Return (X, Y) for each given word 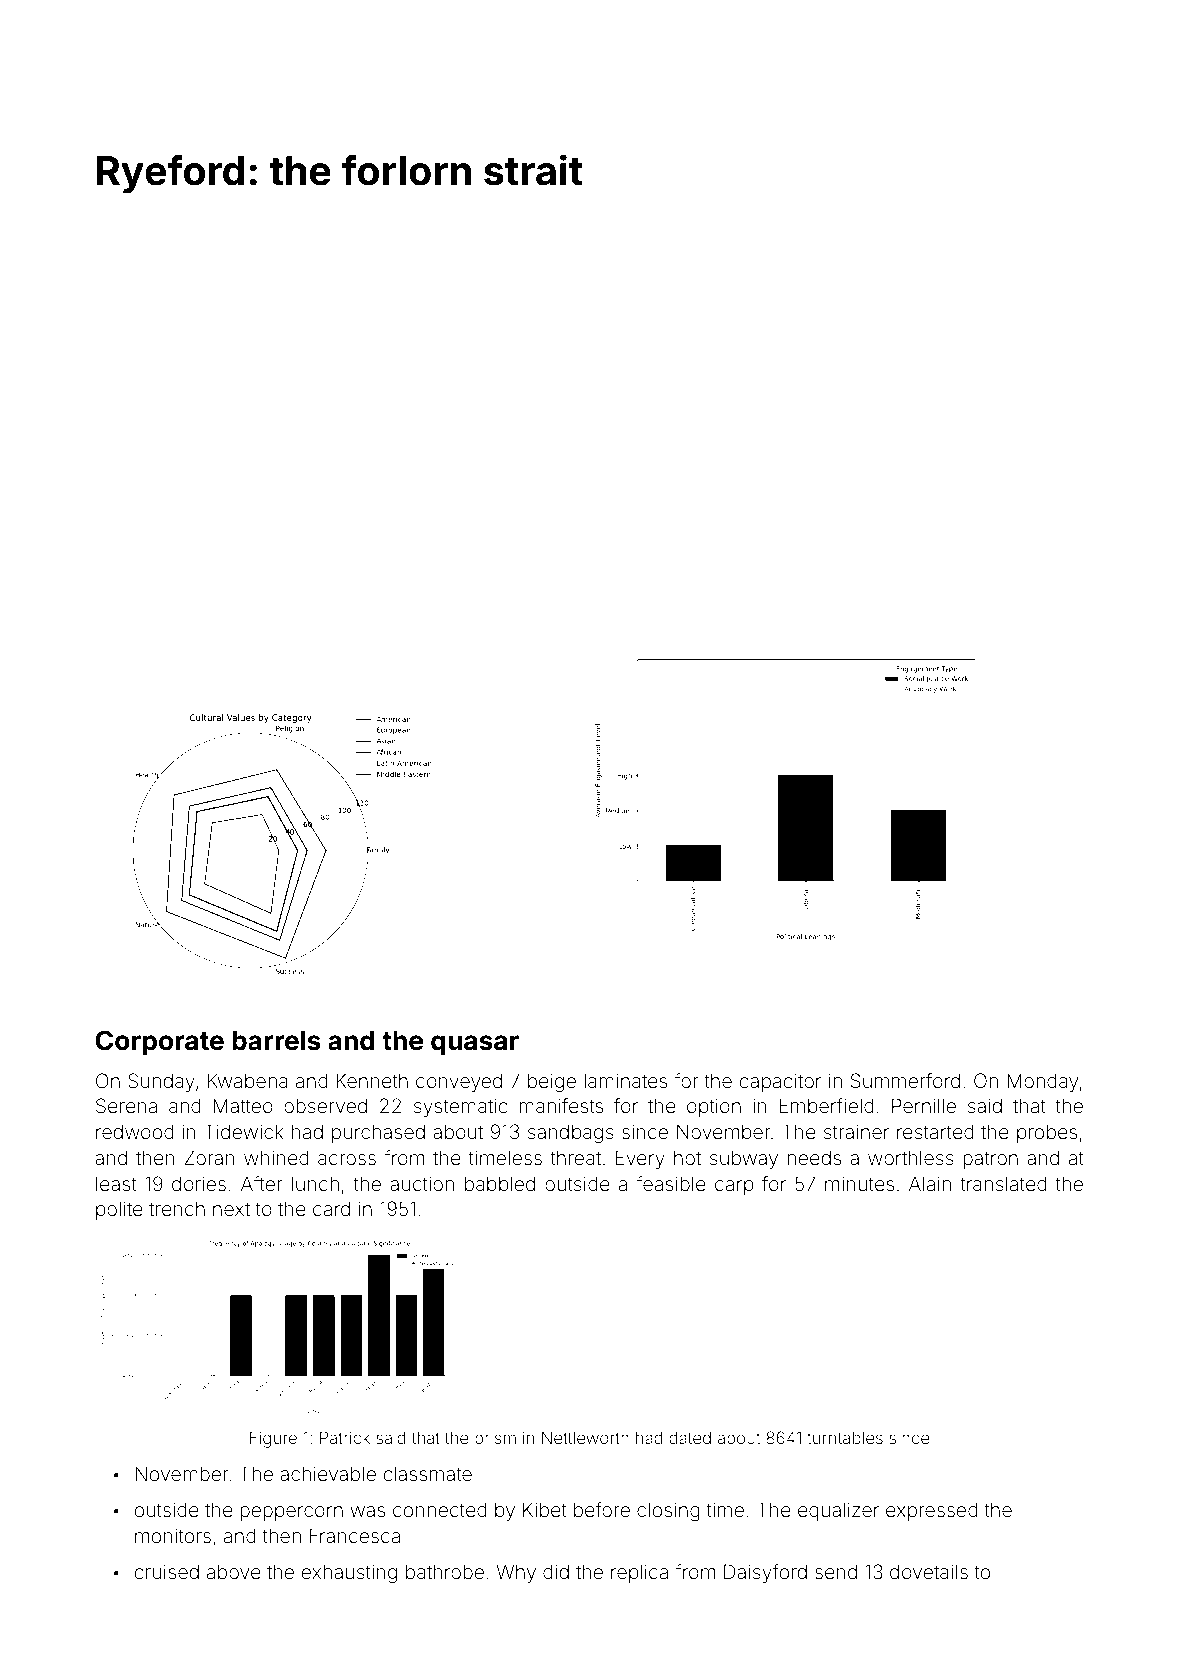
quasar (475, 1045)
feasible (671, 1183)
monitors (173, 1535)
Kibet (545, 1509)
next (231, 1209)
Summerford (905, 1080)
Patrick (345, 1437)
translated (1003, 1183)
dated (690, 1438)
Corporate (160, 1043)
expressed (932, 1511)
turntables (845, 1437)
